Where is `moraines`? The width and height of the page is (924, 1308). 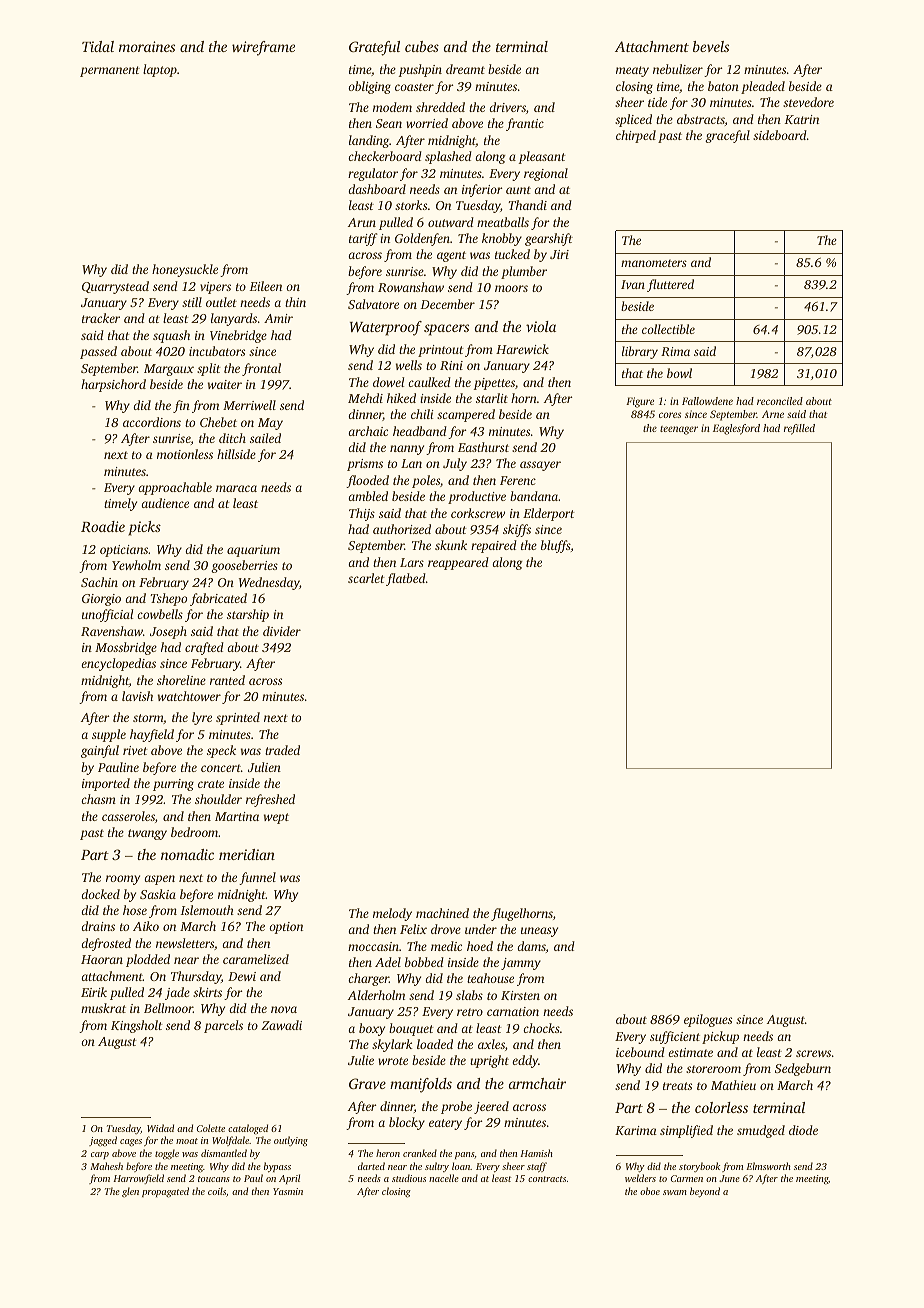 moraines is located at coordinates (147, 46).
